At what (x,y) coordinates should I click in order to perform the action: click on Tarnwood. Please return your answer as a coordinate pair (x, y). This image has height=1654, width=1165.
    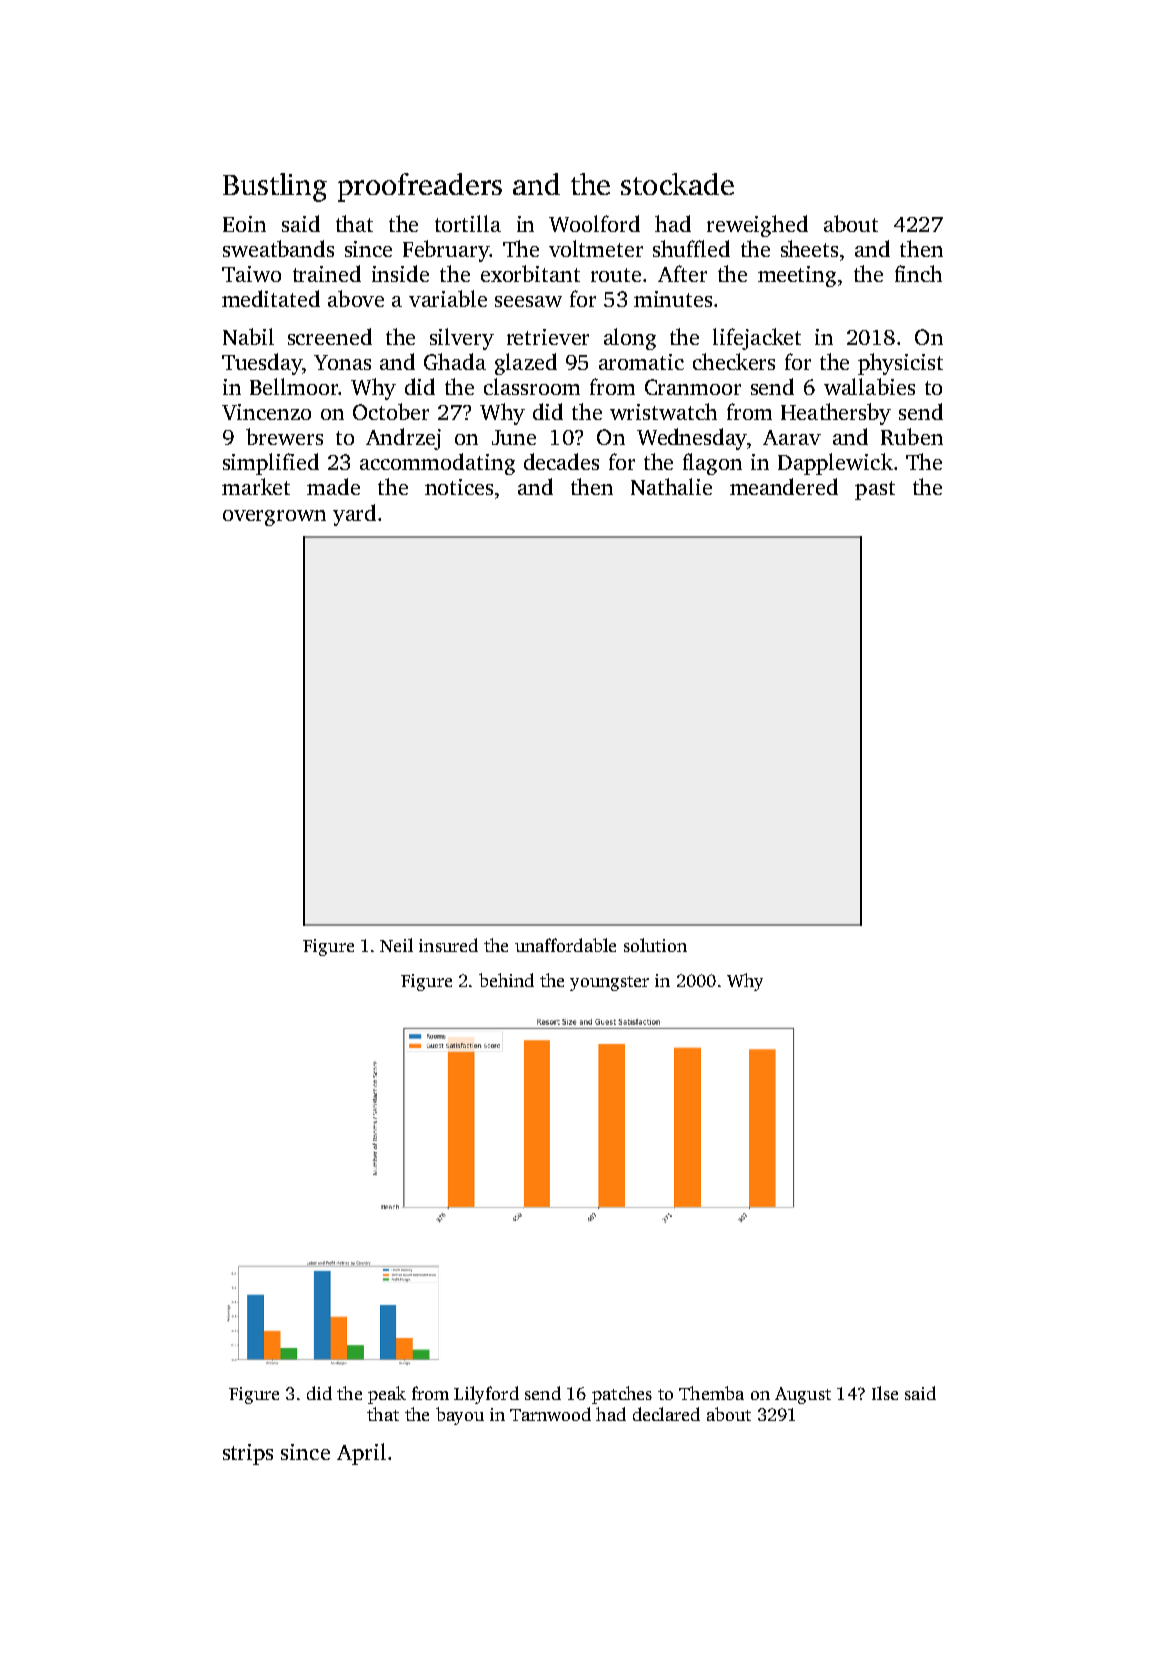
    Looking at the image, I should click on (550, 1414).
